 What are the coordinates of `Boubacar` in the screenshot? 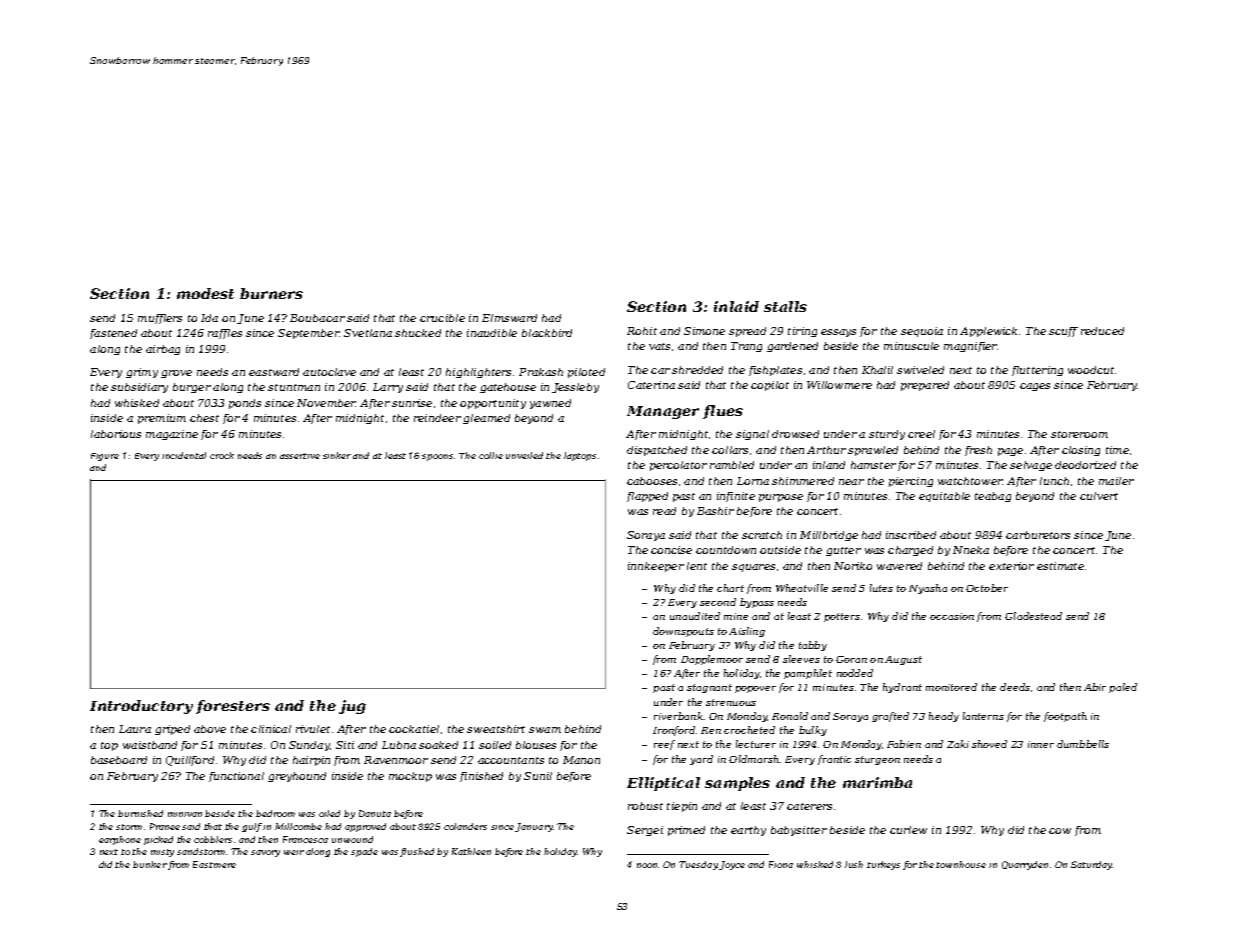 It's located at (317, 318).
